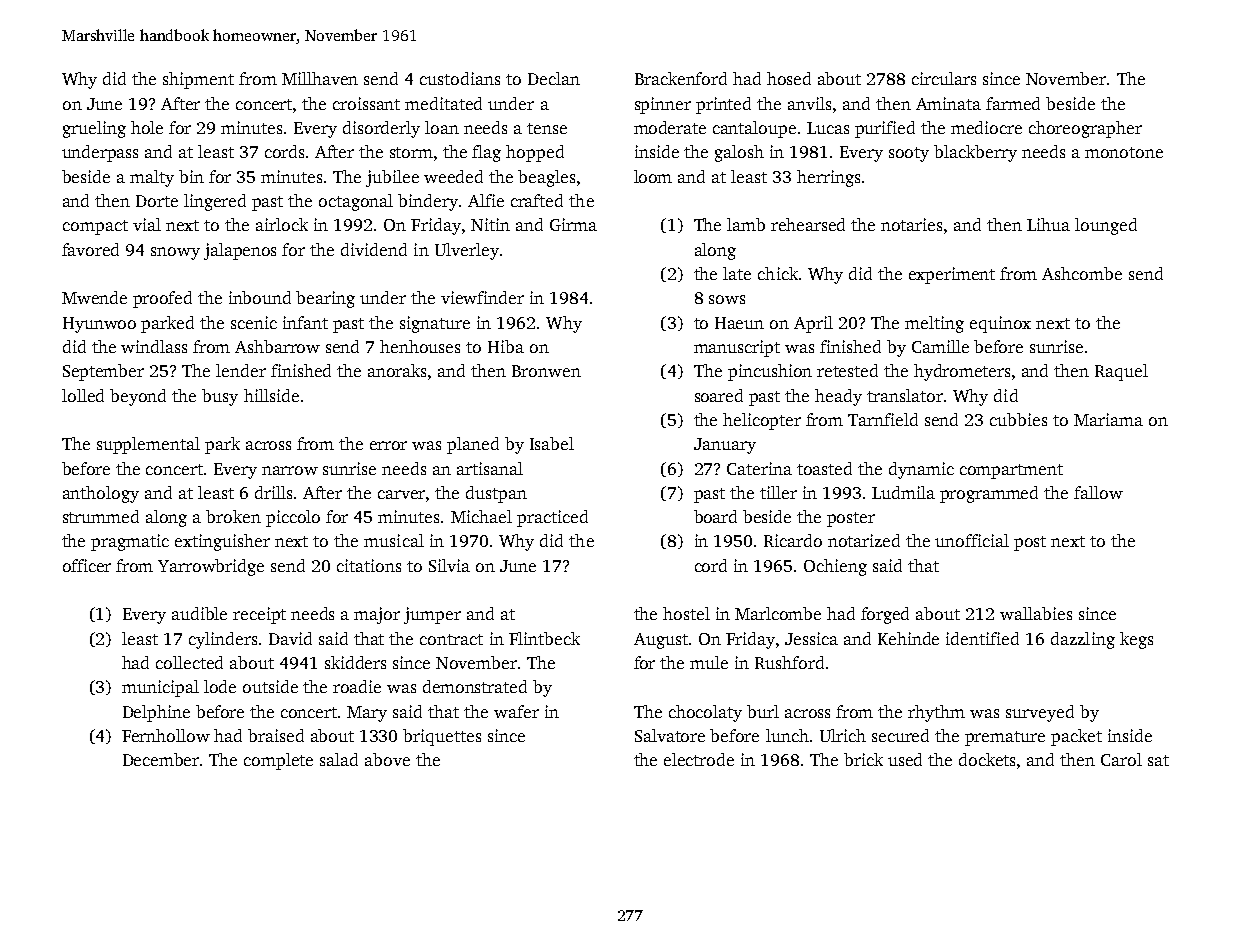 The height and width of the page is (952, 1233). Describe the element at coordinates (1013, 103) in the page. I see `farmed` at that location.
